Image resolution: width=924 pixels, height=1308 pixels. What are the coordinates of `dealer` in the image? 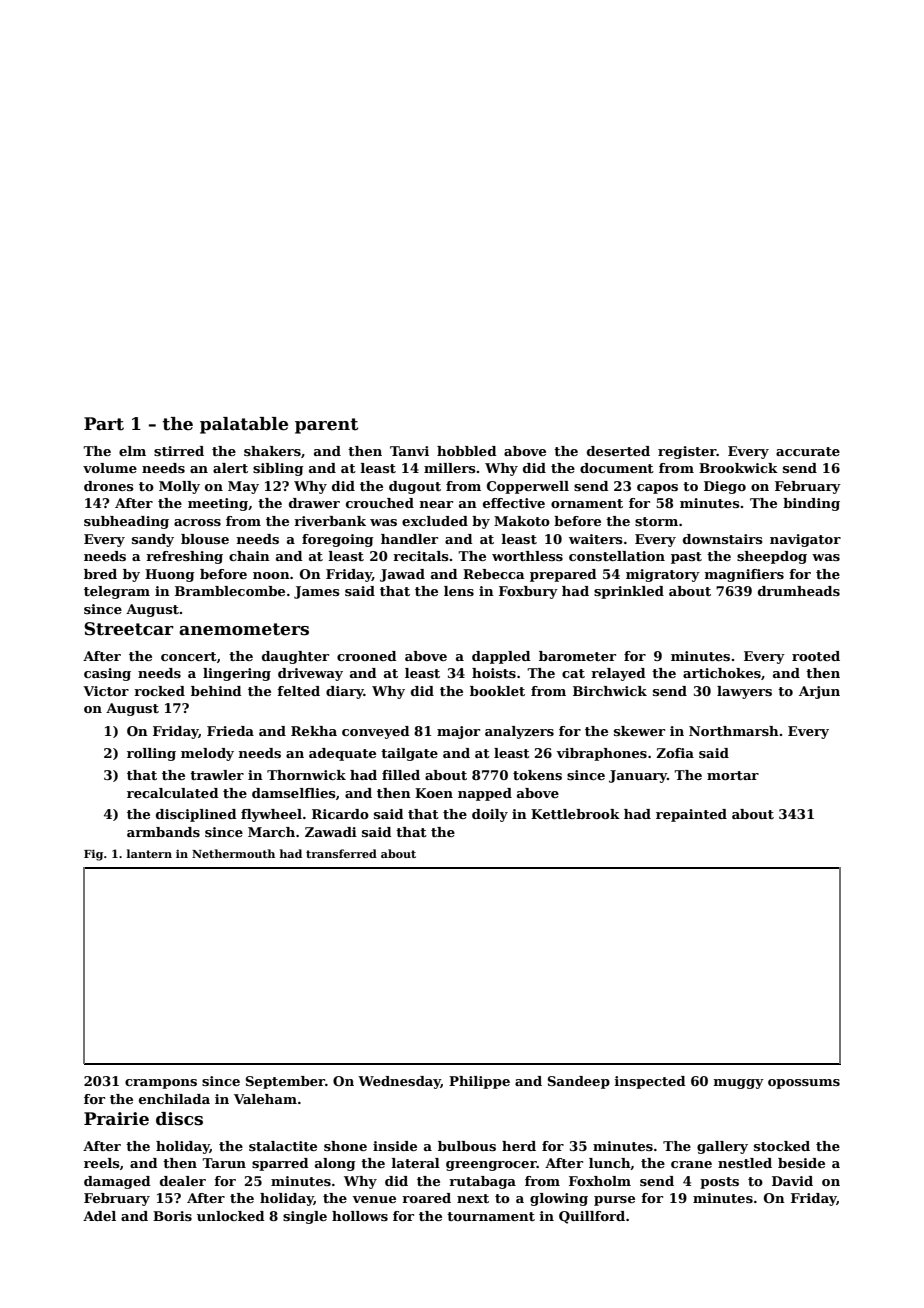 It's located at (183, 1181).
